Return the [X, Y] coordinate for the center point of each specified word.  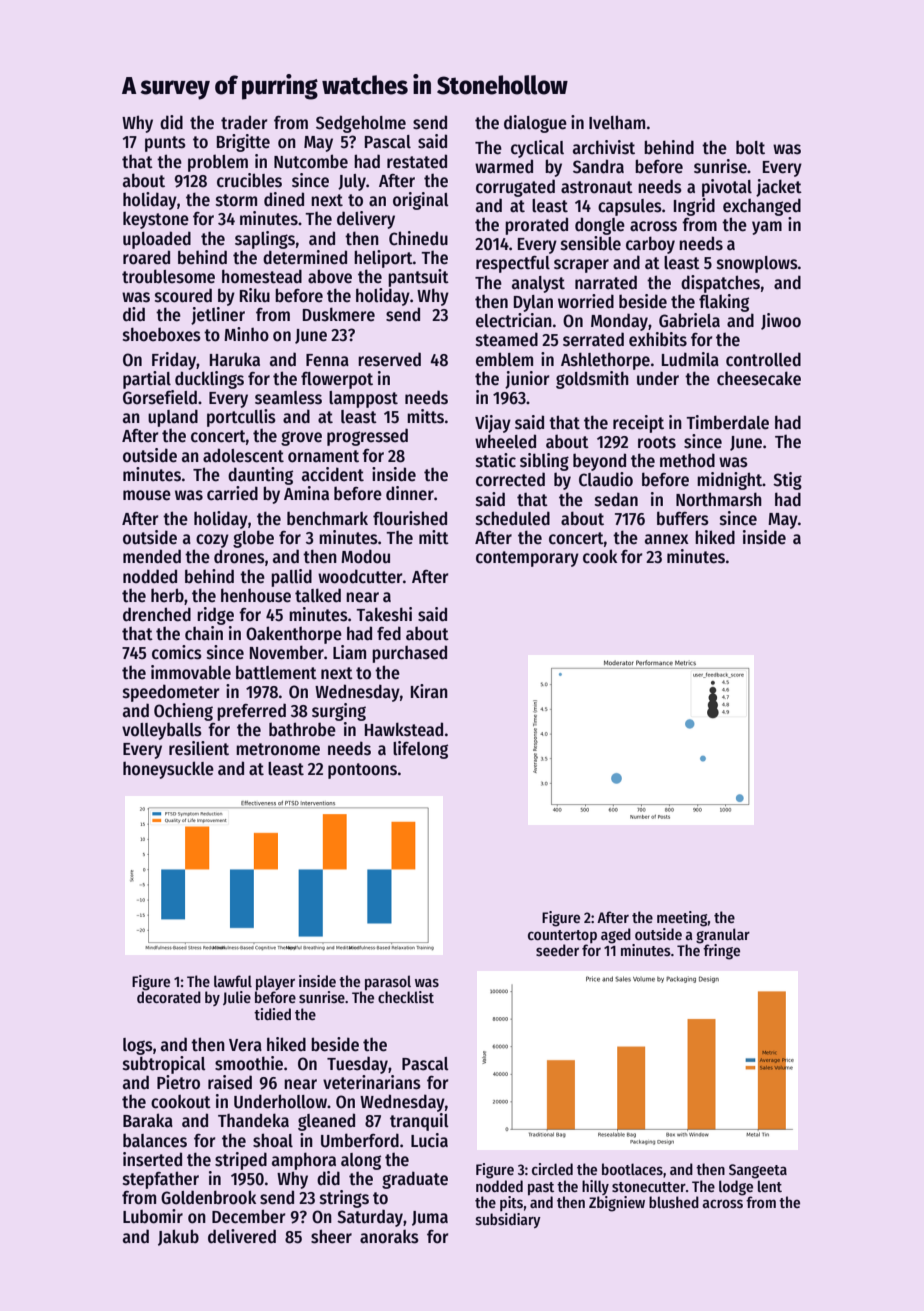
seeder [557, 950]
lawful [233, 981]
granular [723, 935]
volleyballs [162, 731]
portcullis [241, 418]
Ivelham [617, 122]
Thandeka [253, 1120]
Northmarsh [719, 499]
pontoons [362, 771]
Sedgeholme [361, 124]
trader [244, 122]
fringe [721, 952]
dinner [410, 493]
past [541, 1189]
